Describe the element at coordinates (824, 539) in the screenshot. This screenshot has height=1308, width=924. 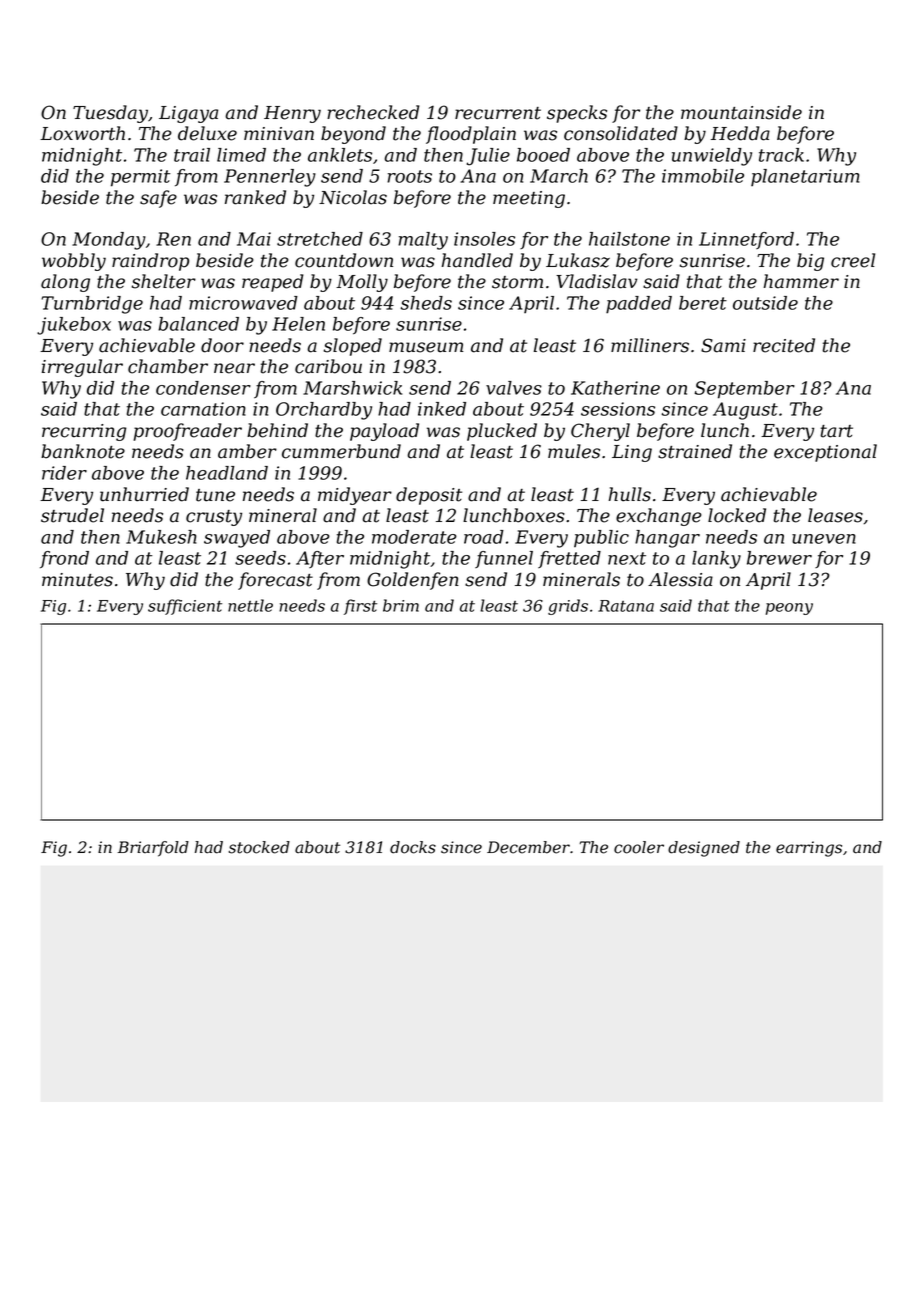
I see `uneven` at that location.
